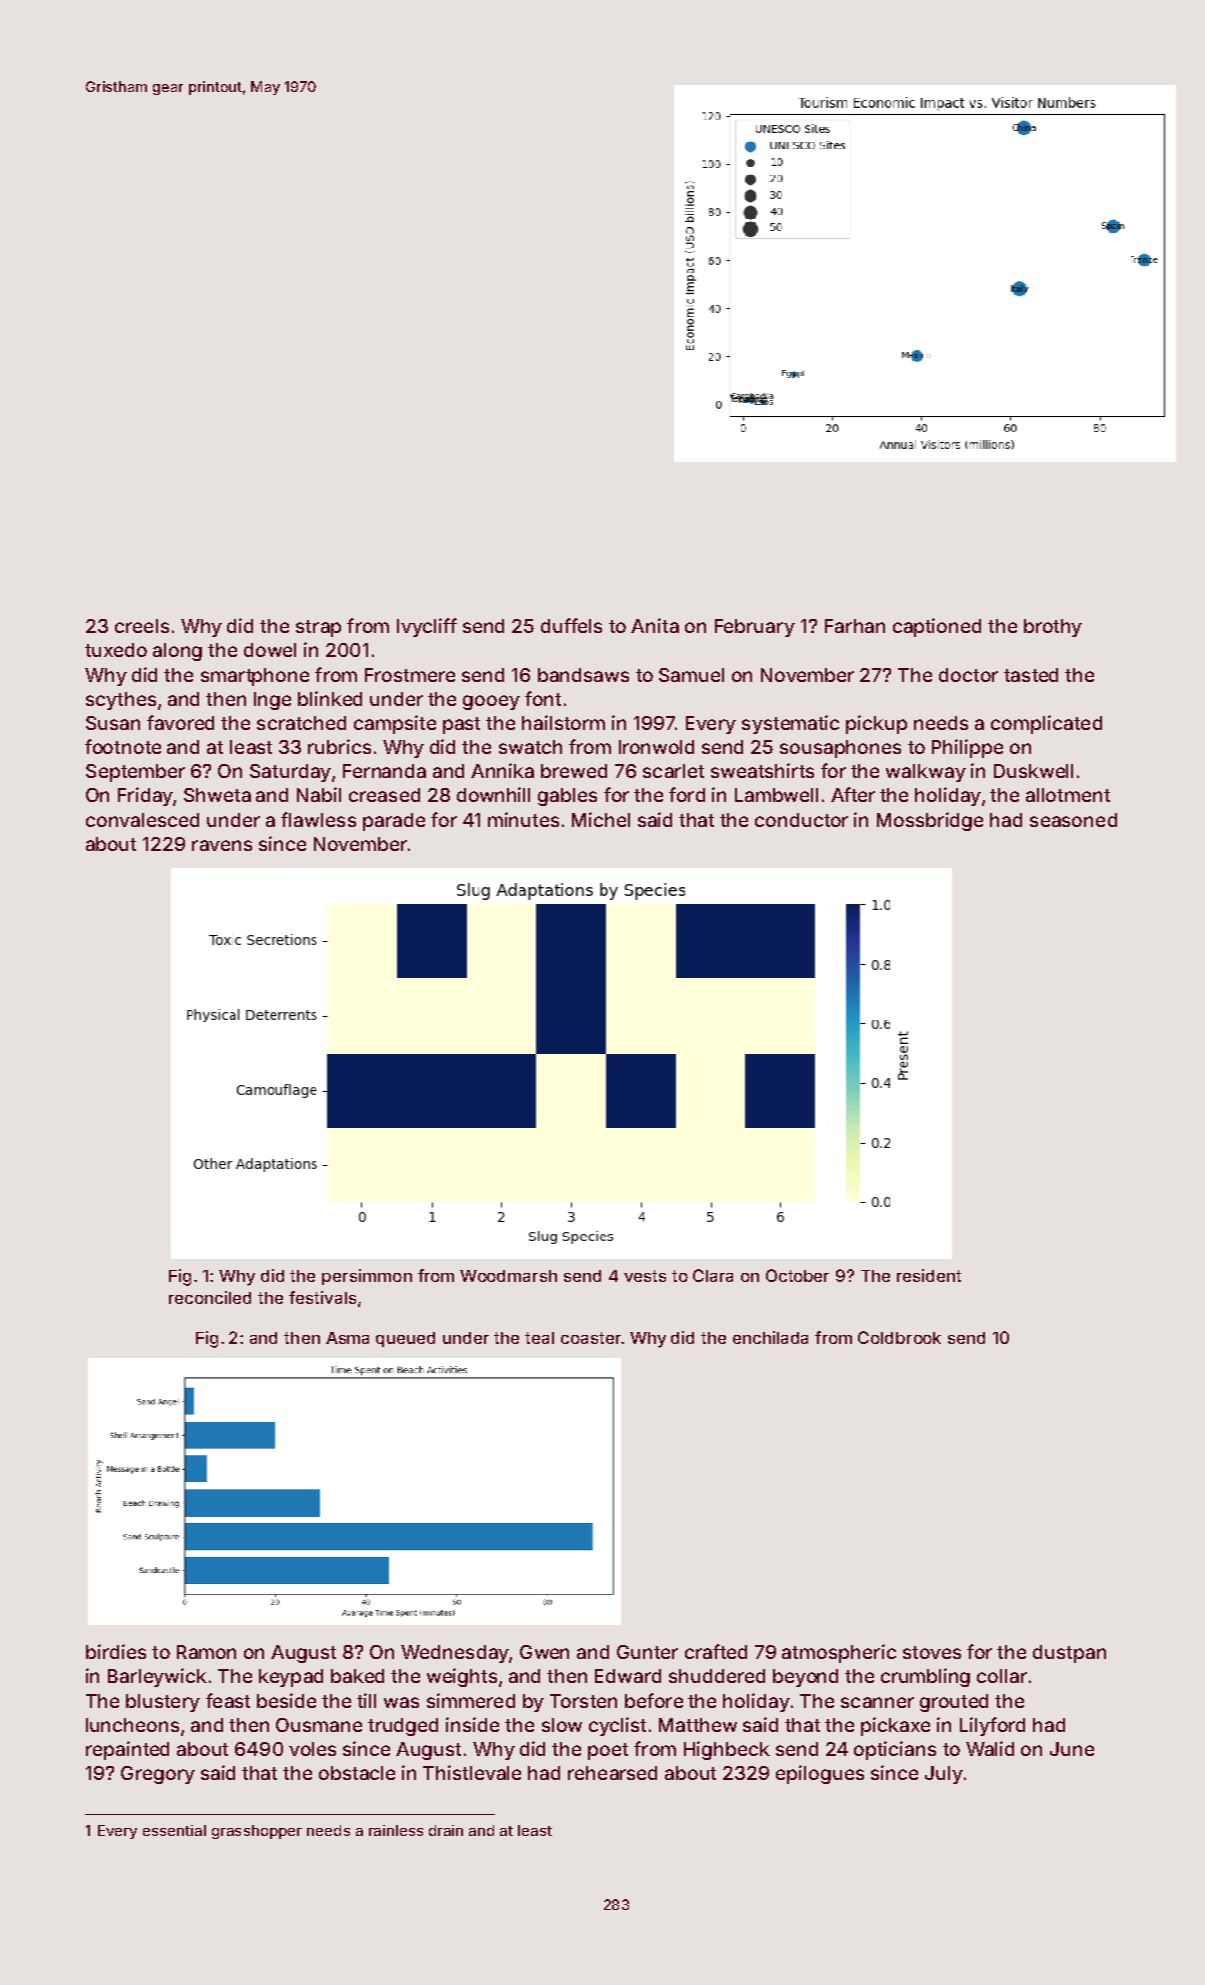  I want to click on duffels, so click(571, 625).
